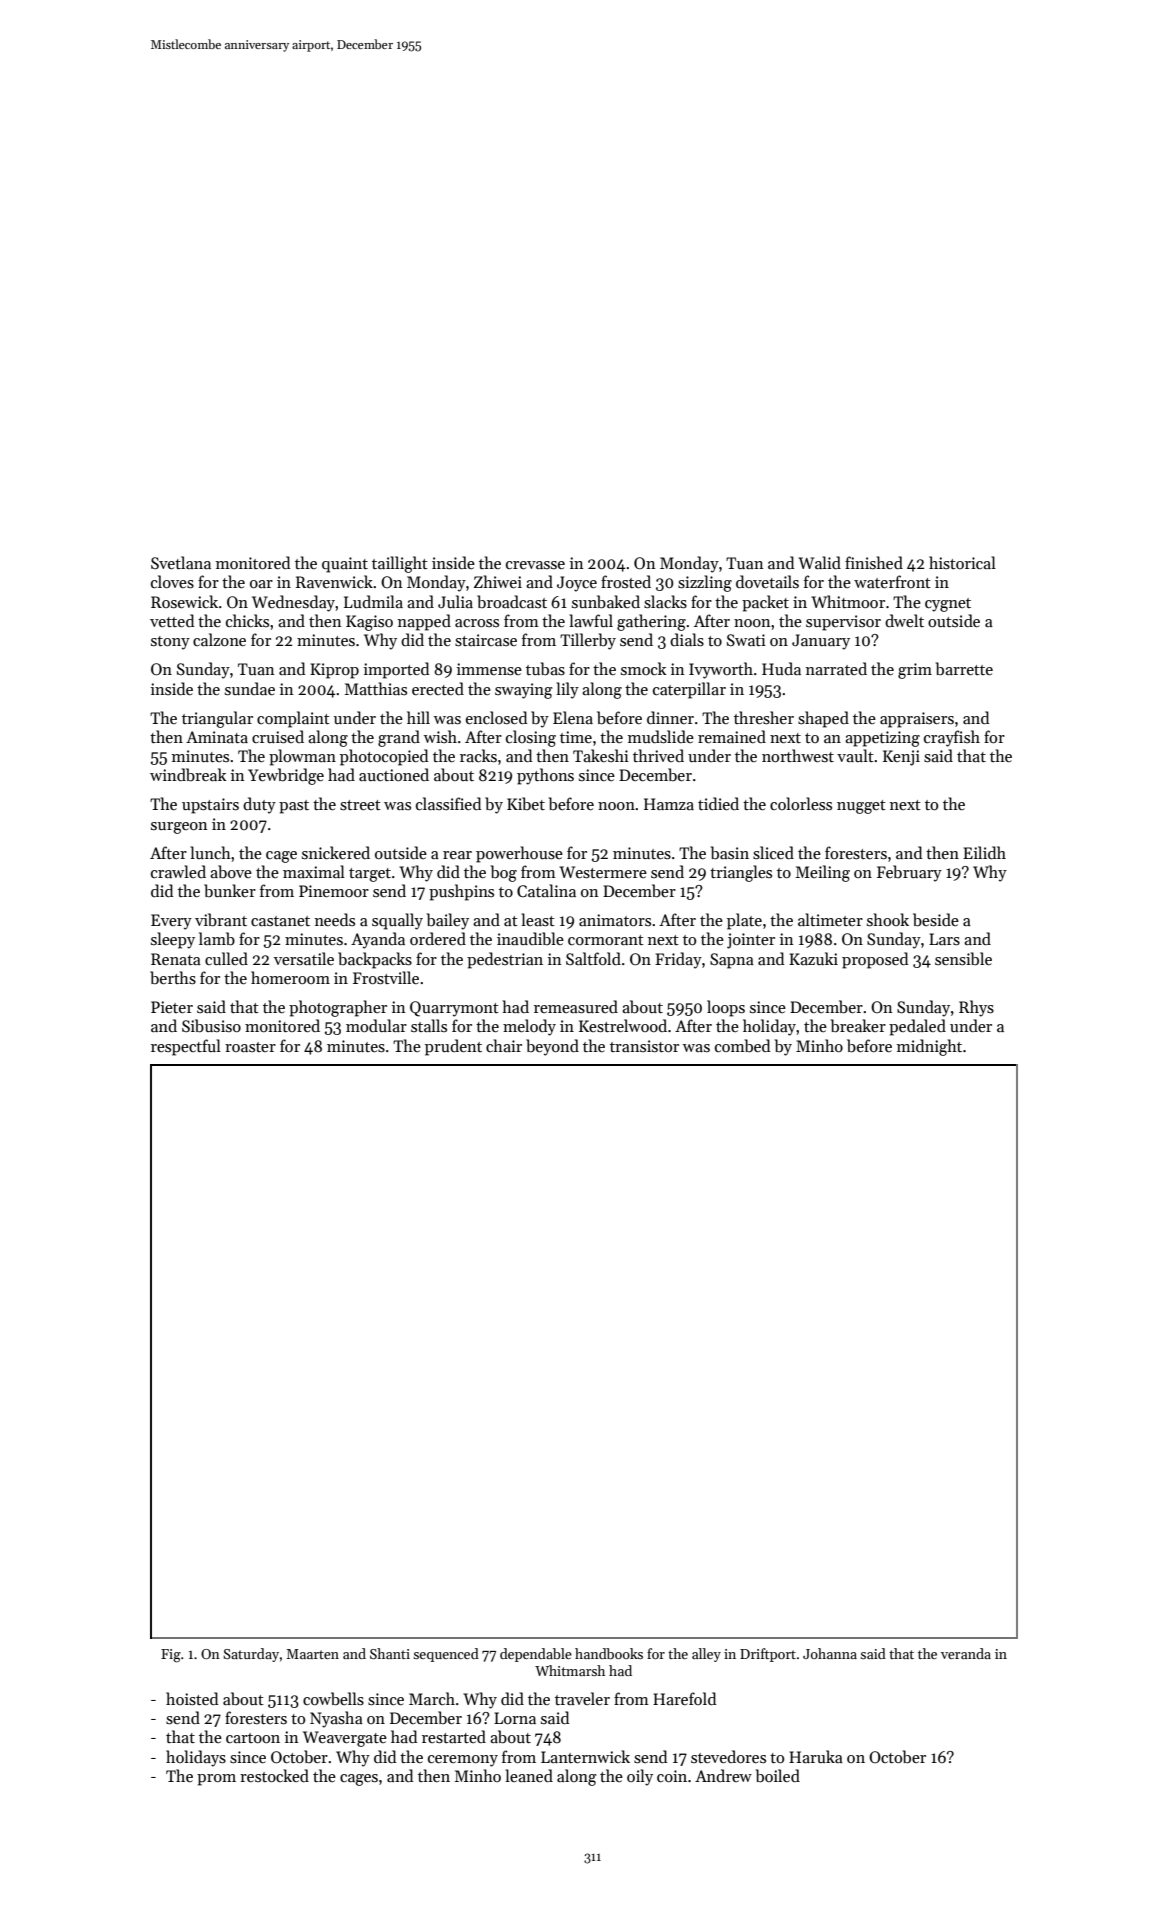  Describe the element at coordinates (545, 776) in the screenshot. I see `pythons` at that location.
